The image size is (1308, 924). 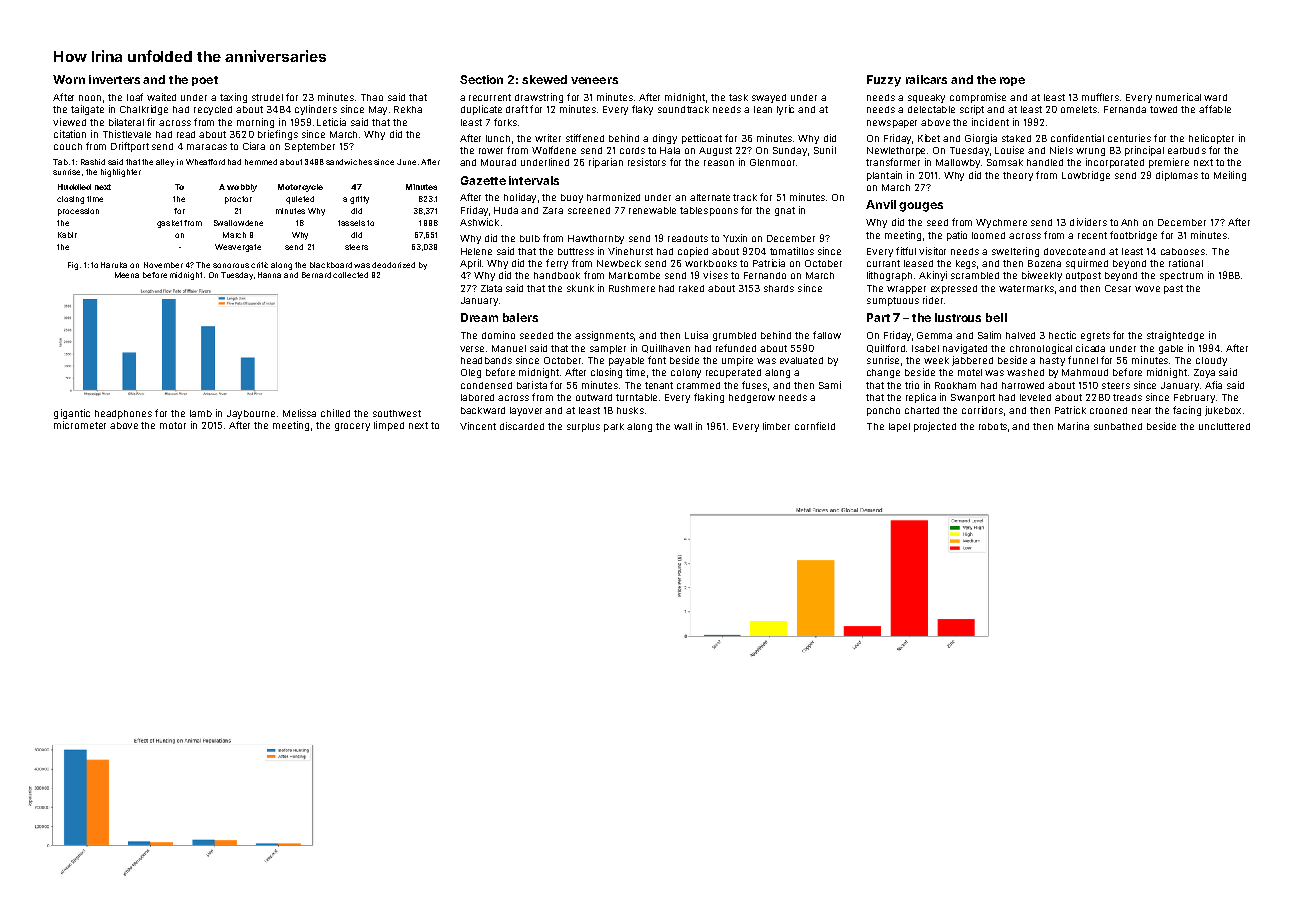 What do you see at coordinates (1224, 426) in the screenshot?
I see `uncluttered` at bounding box center [1224, 426].
